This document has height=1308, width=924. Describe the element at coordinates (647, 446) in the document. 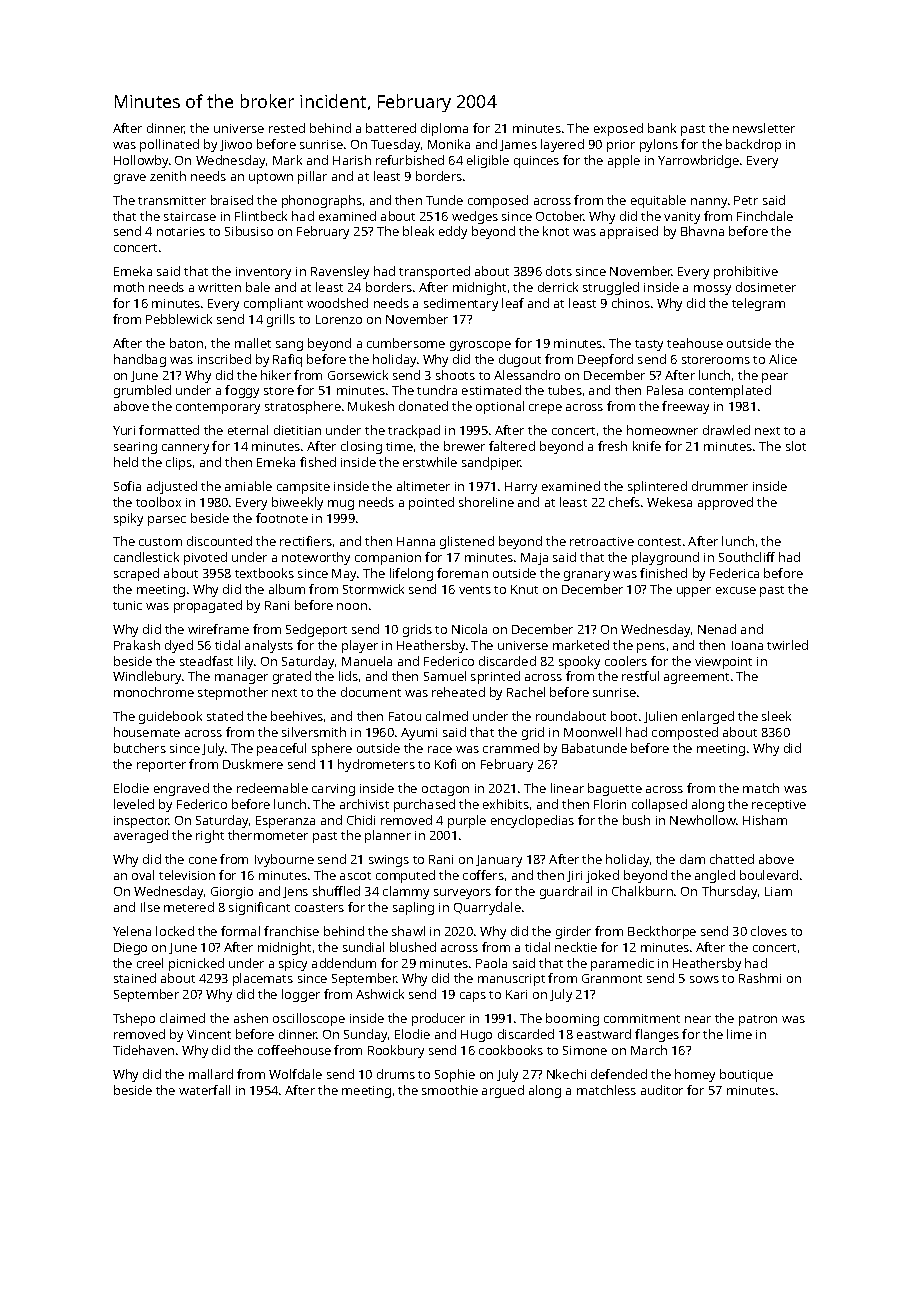

I see `knife` at that location.
